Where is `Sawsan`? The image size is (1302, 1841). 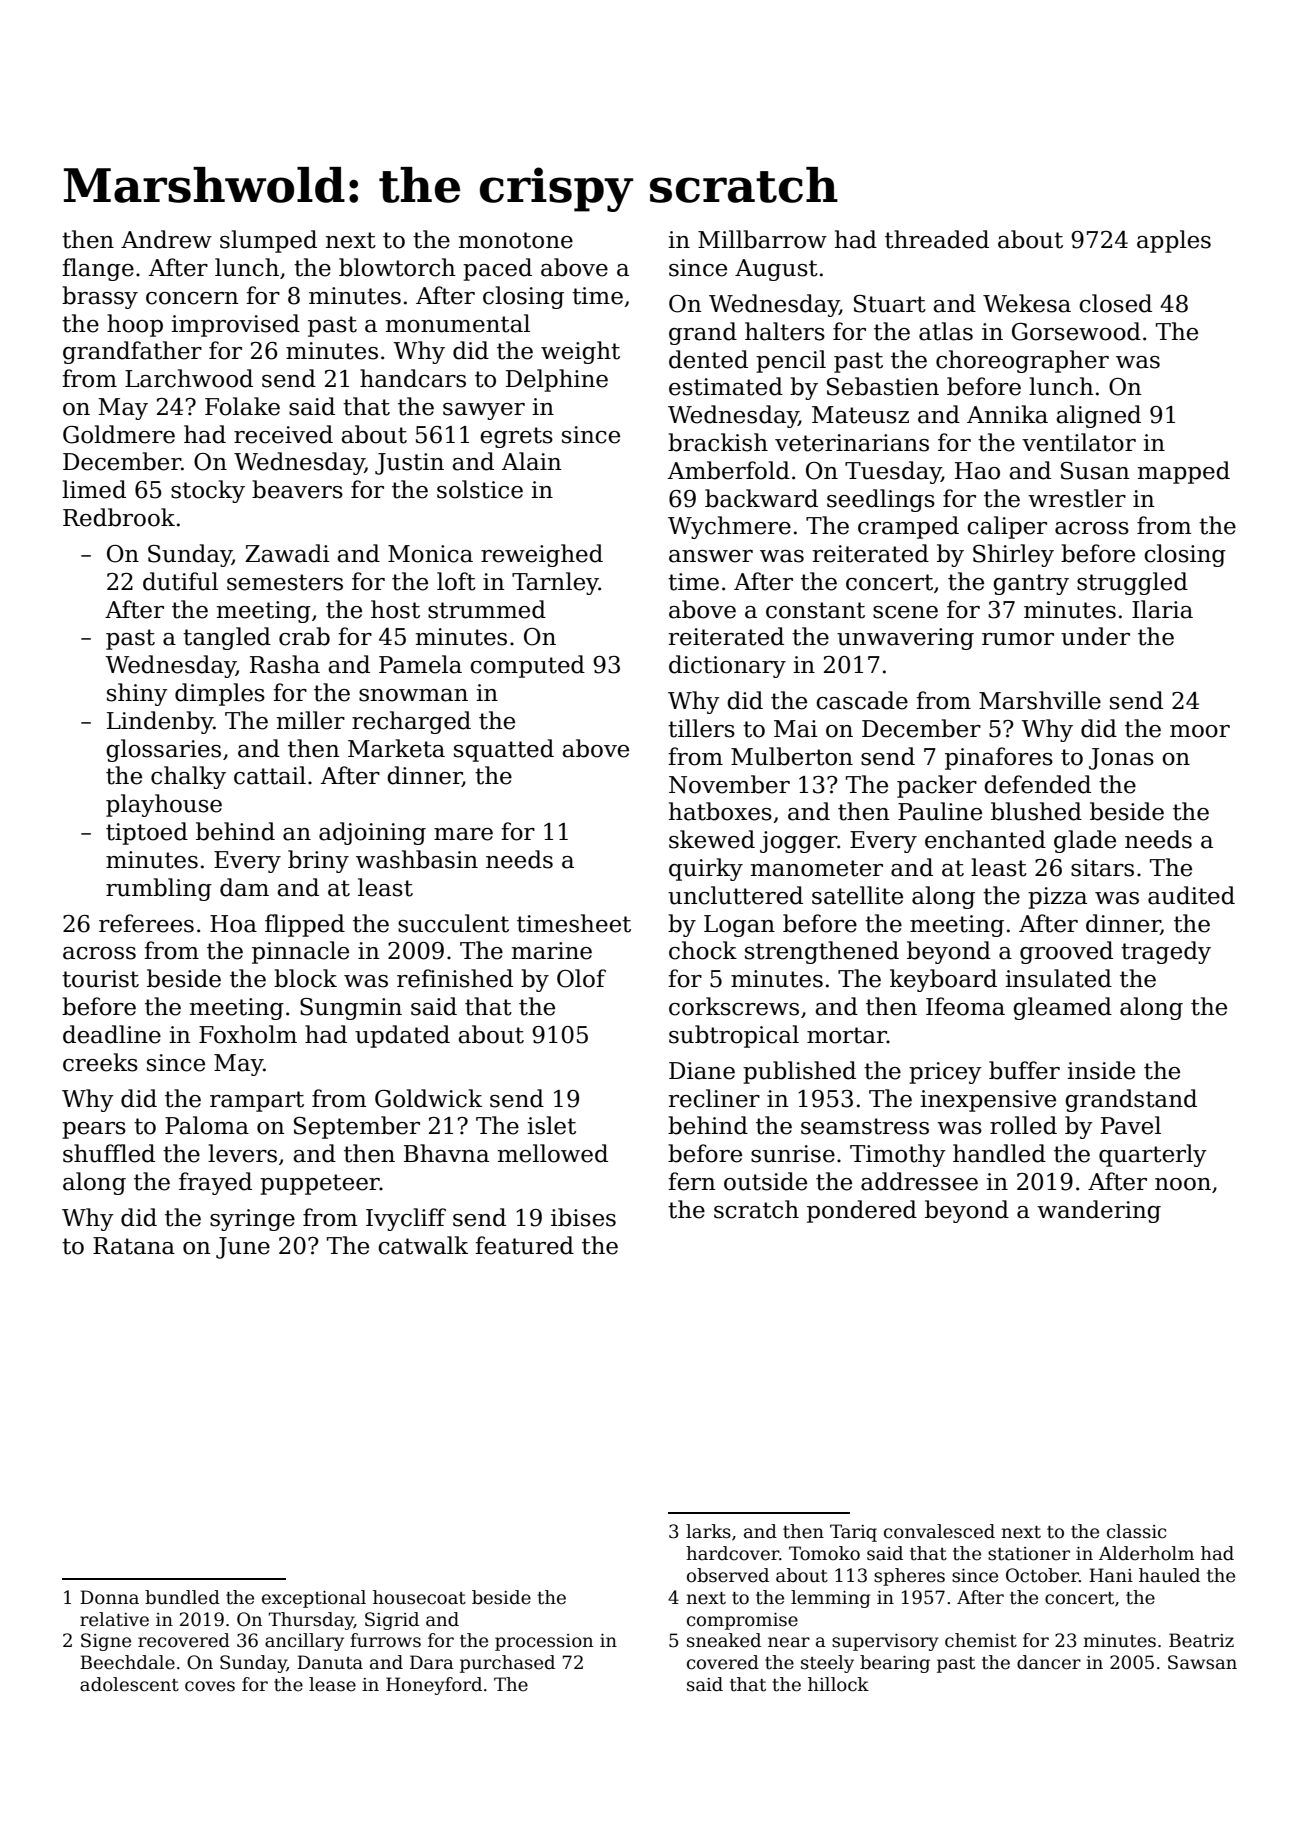
Sawsan is located at coordinates (1202, 1662).
